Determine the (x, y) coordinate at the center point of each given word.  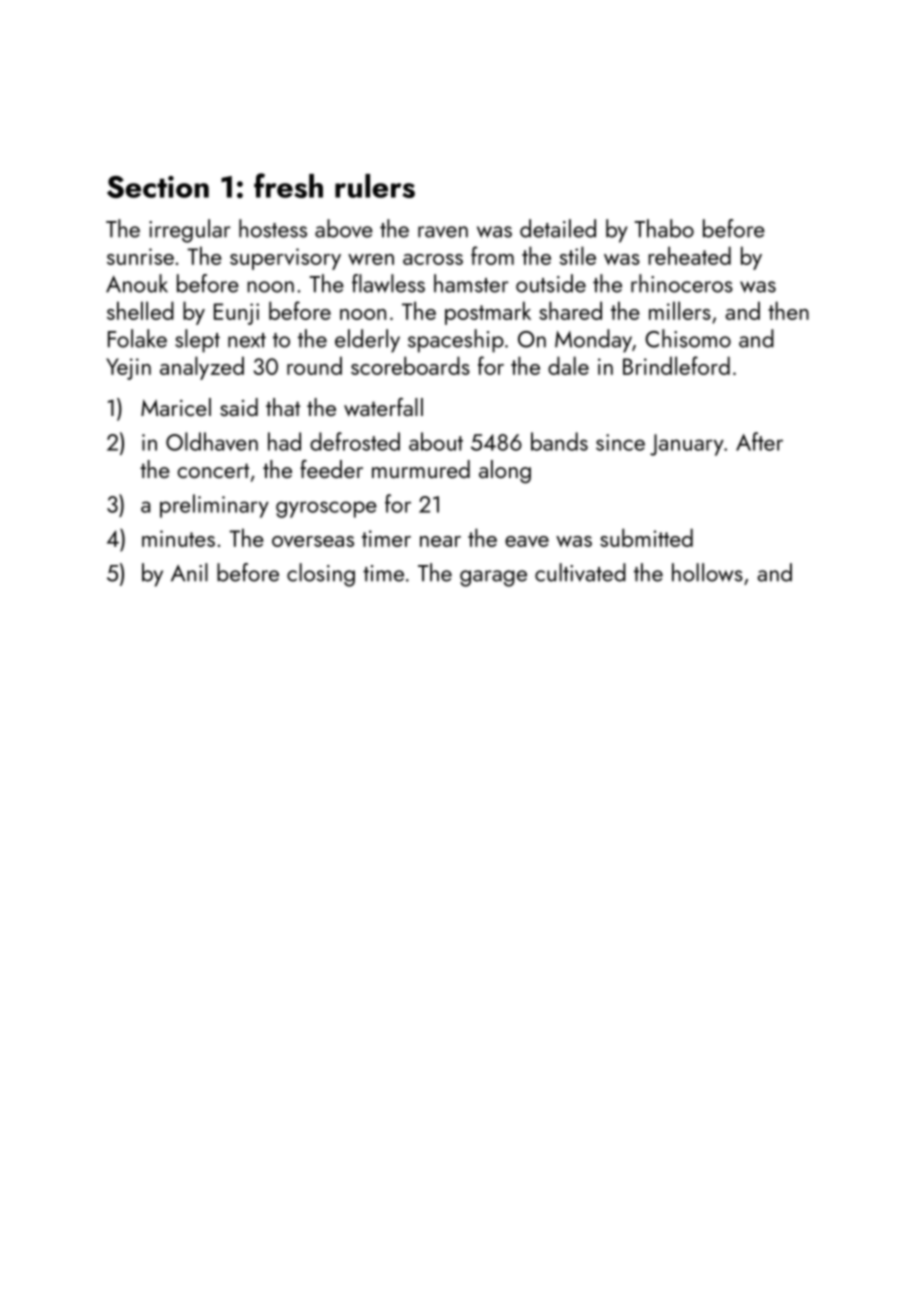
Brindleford (676, 365)
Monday (593, 341)
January (687, 445)
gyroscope (326, 509)
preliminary (214, 506)
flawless (388, 283)
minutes (178, 538)
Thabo (664, 228)
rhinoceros (682, 283)
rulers (375, 186)
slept (197, 341)
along (505, 472)
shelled (140, 310)
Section (158, 187)
